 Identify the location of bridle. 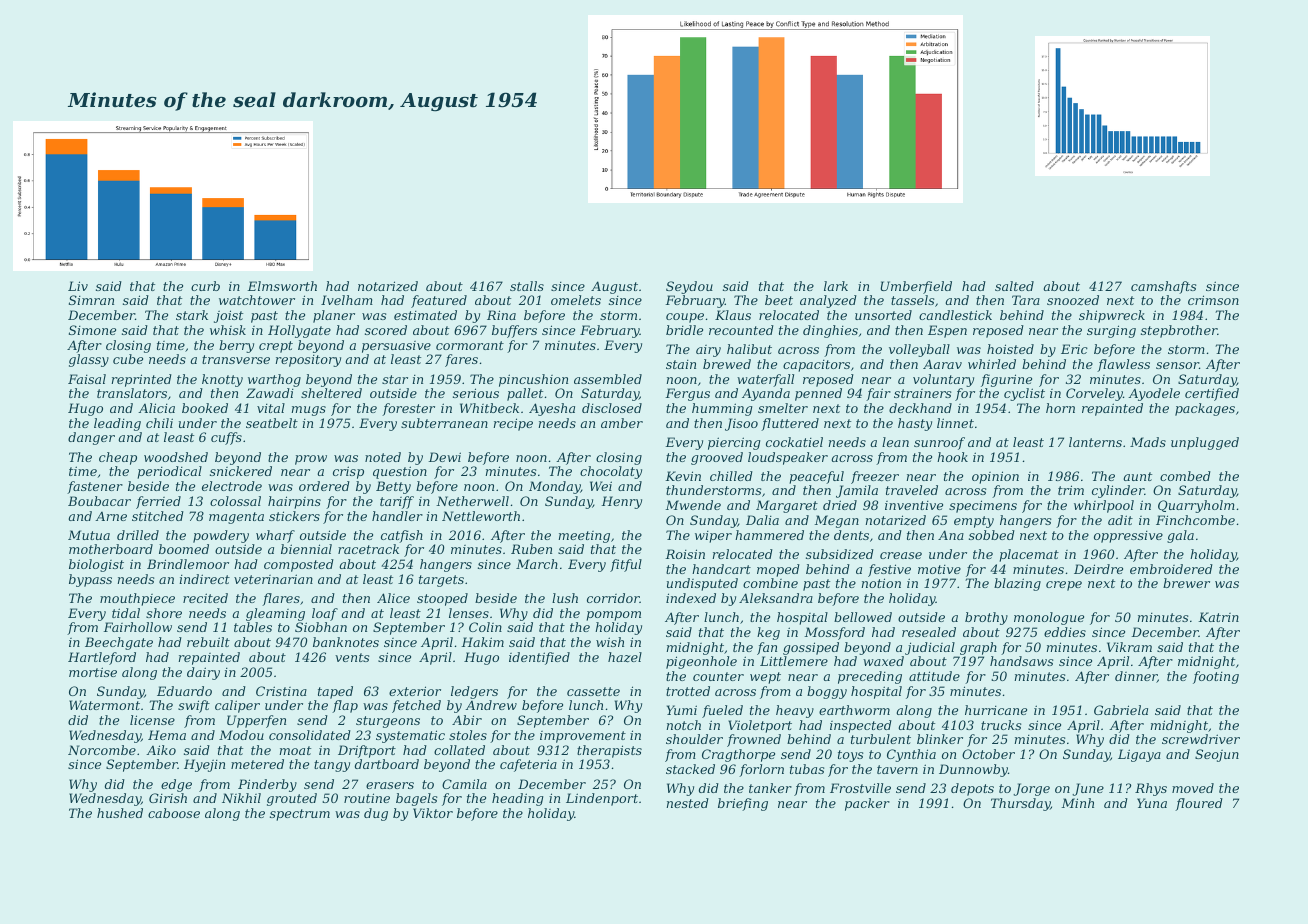
(684, 330).
